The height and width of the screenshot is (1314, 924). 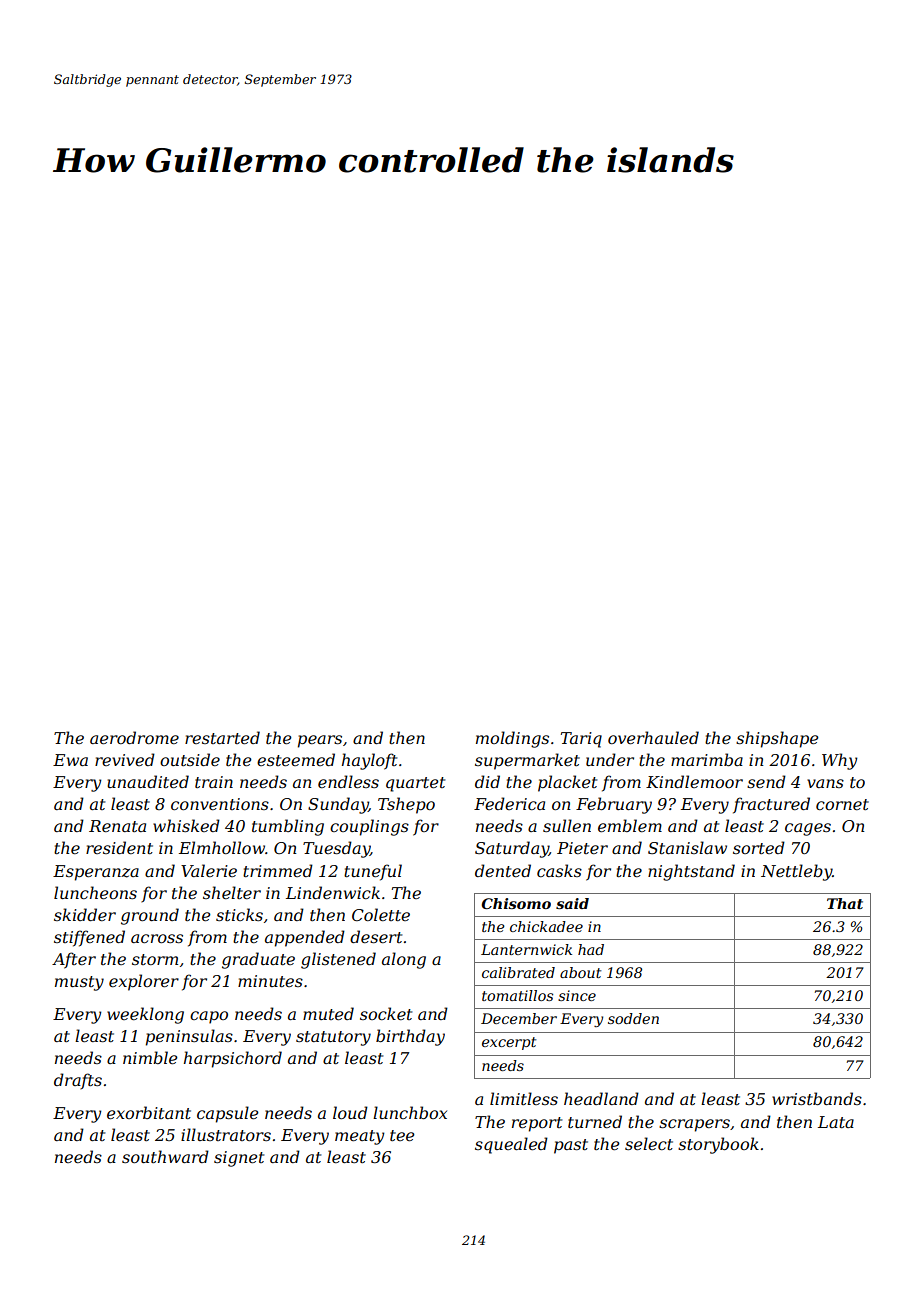 What do you see at coordinates (288, 827) in the screenshot?
I see `tumbling` at bounding box center [288, 827].
